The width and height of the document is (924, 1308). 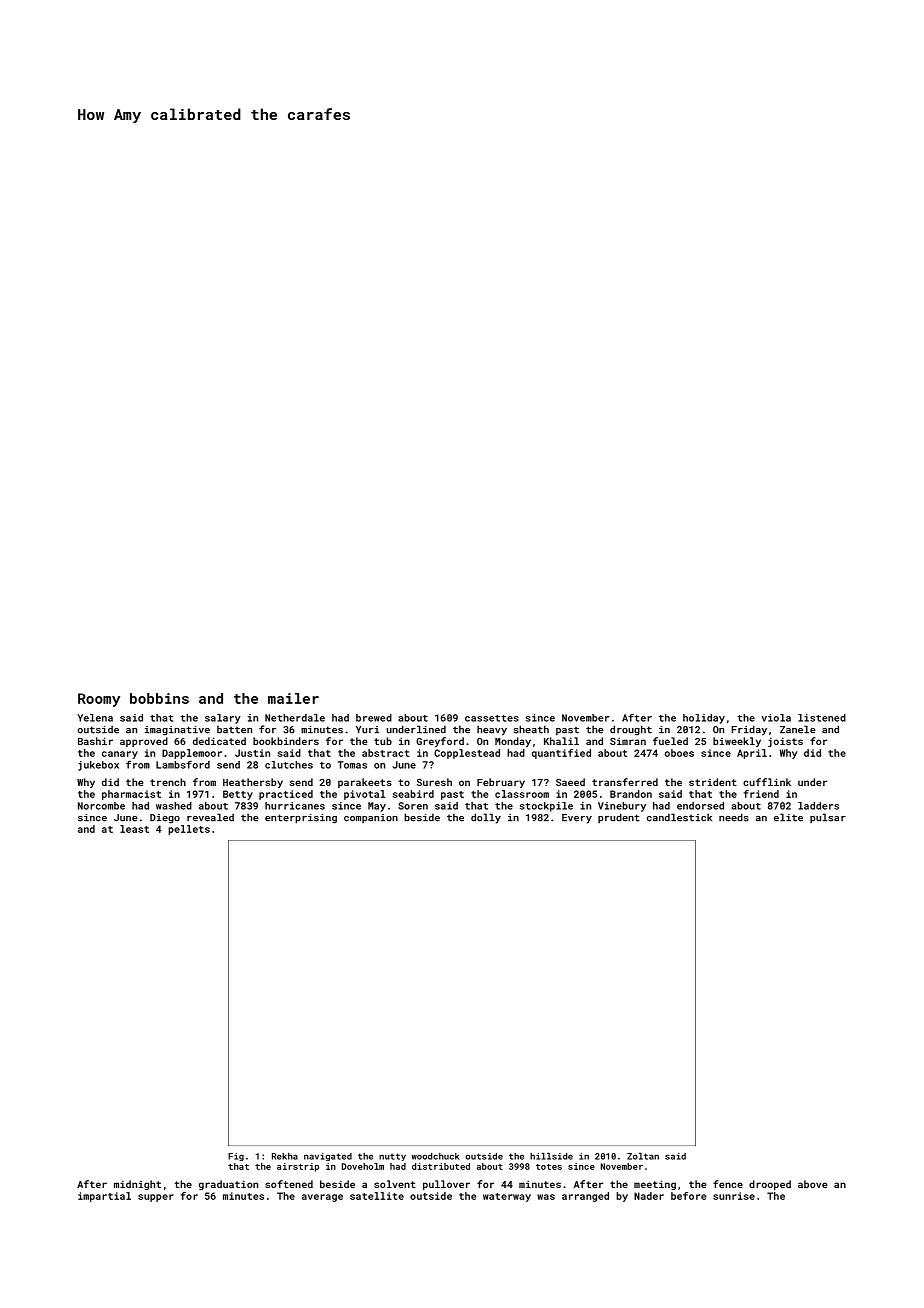 What do you see at coordinates (328, 1157) in the document?
I see `navigated` at bounding box center [328, 1157].
